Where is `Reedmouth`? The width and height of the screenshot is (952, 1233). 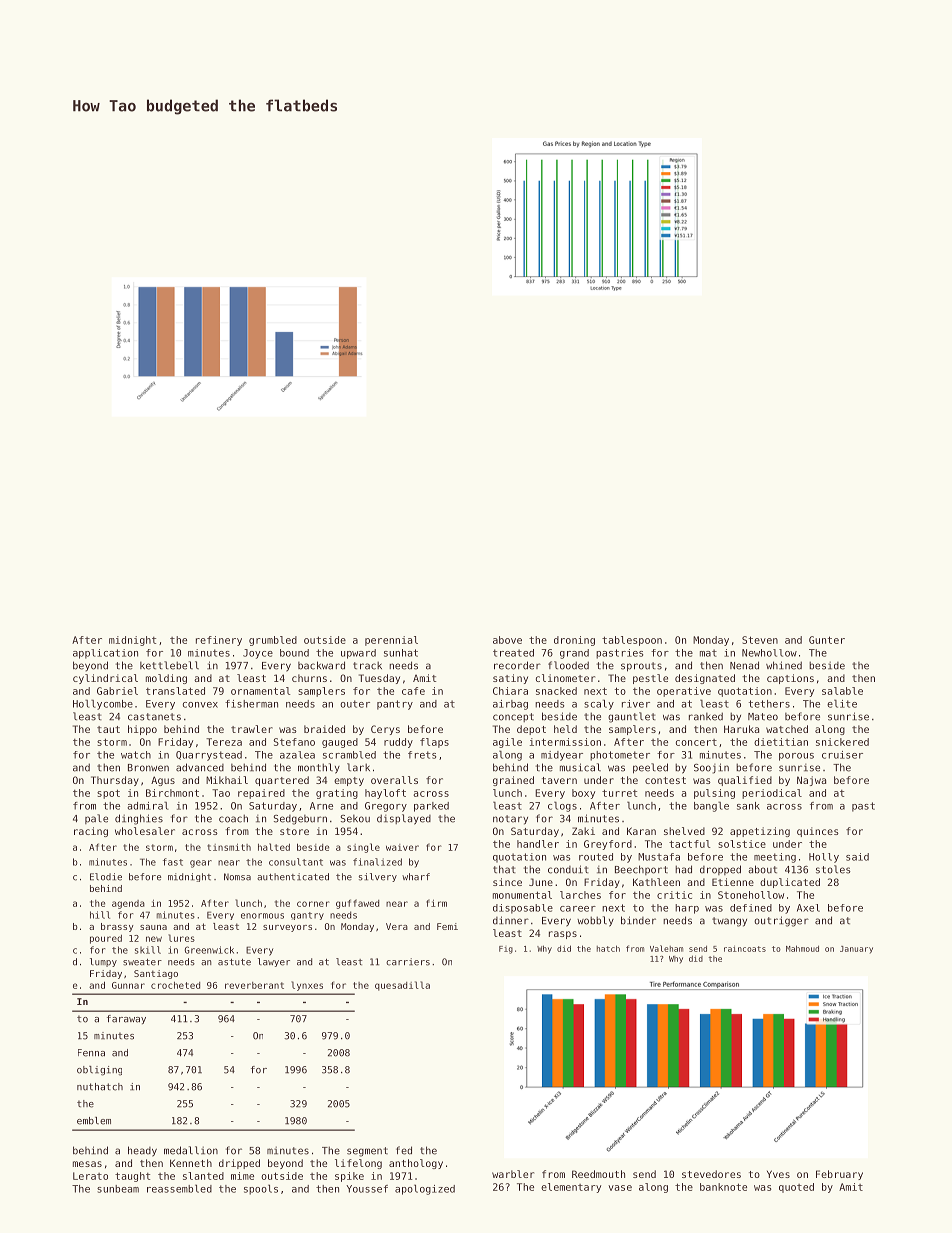 Reedmouth is located at coordinates (598, 1174).
